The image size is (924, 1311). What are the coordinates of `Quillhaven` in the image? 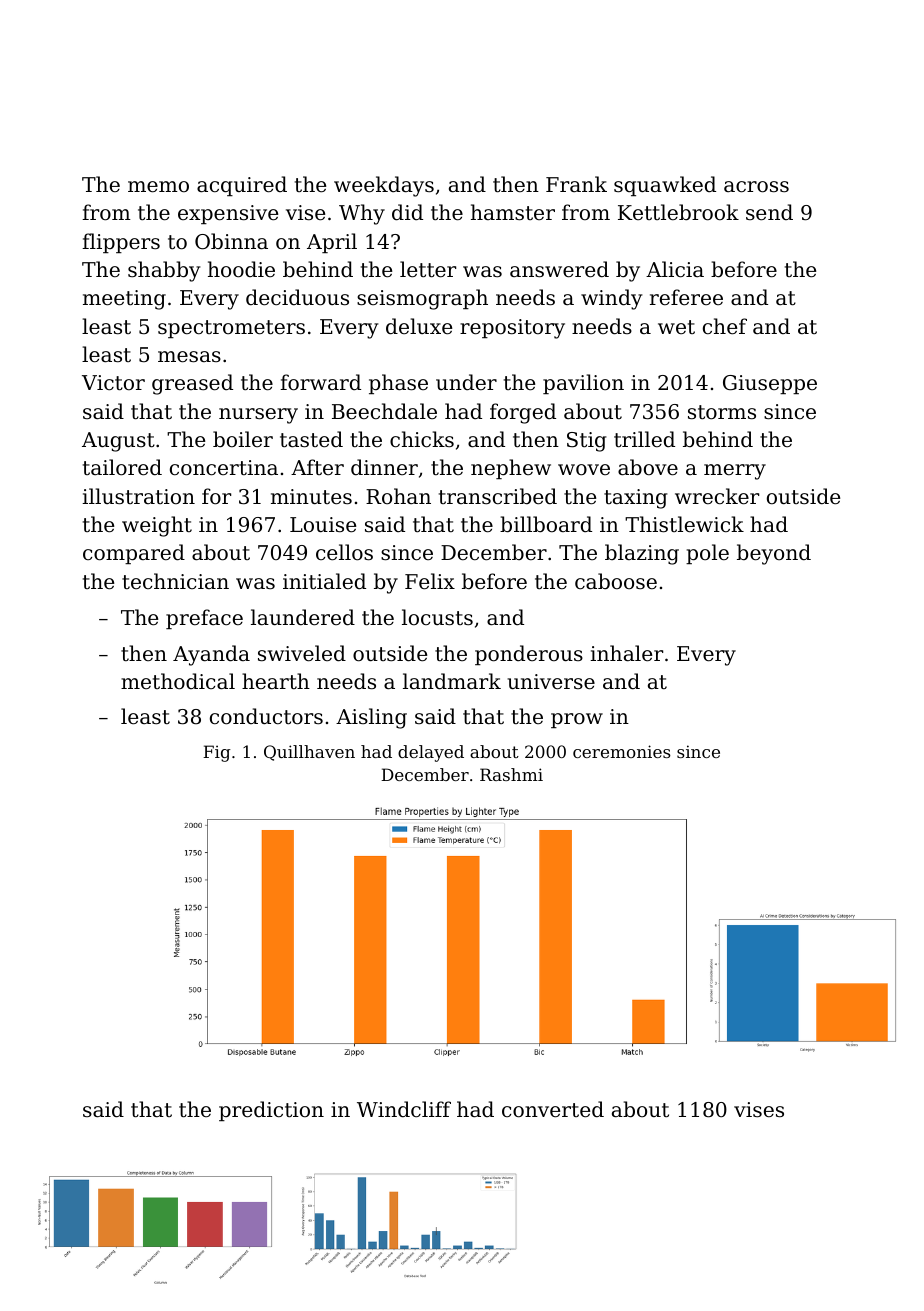 It's located at (309, 753).
